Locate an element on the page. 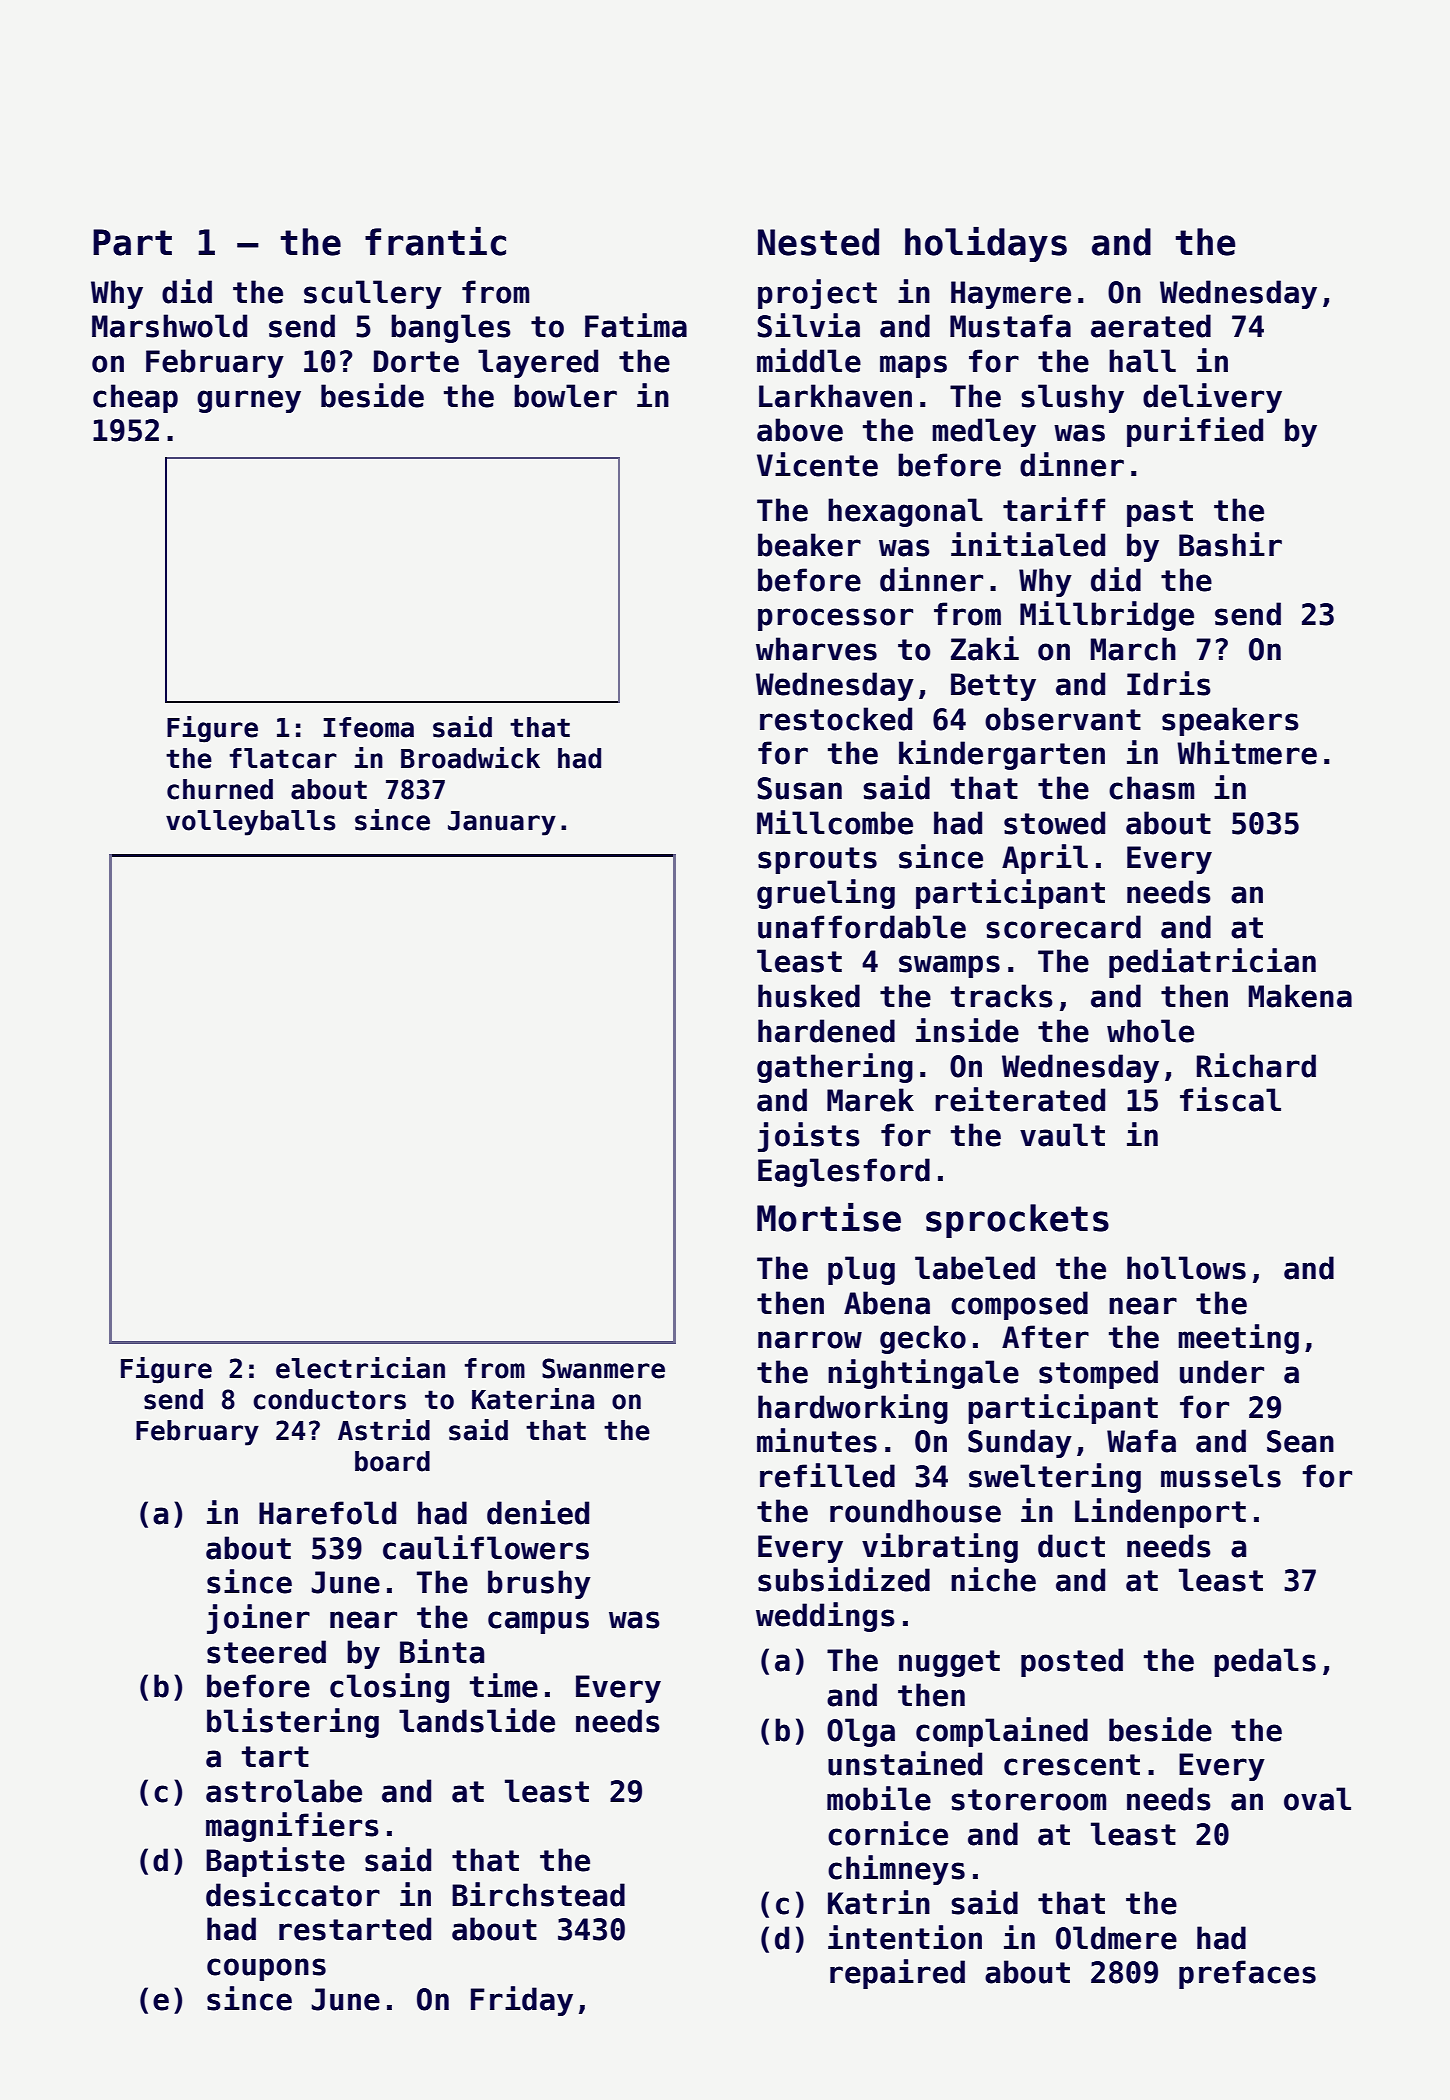 The image size is (1450, 2100). Baptiste is located at coordinates (275, 1862).
